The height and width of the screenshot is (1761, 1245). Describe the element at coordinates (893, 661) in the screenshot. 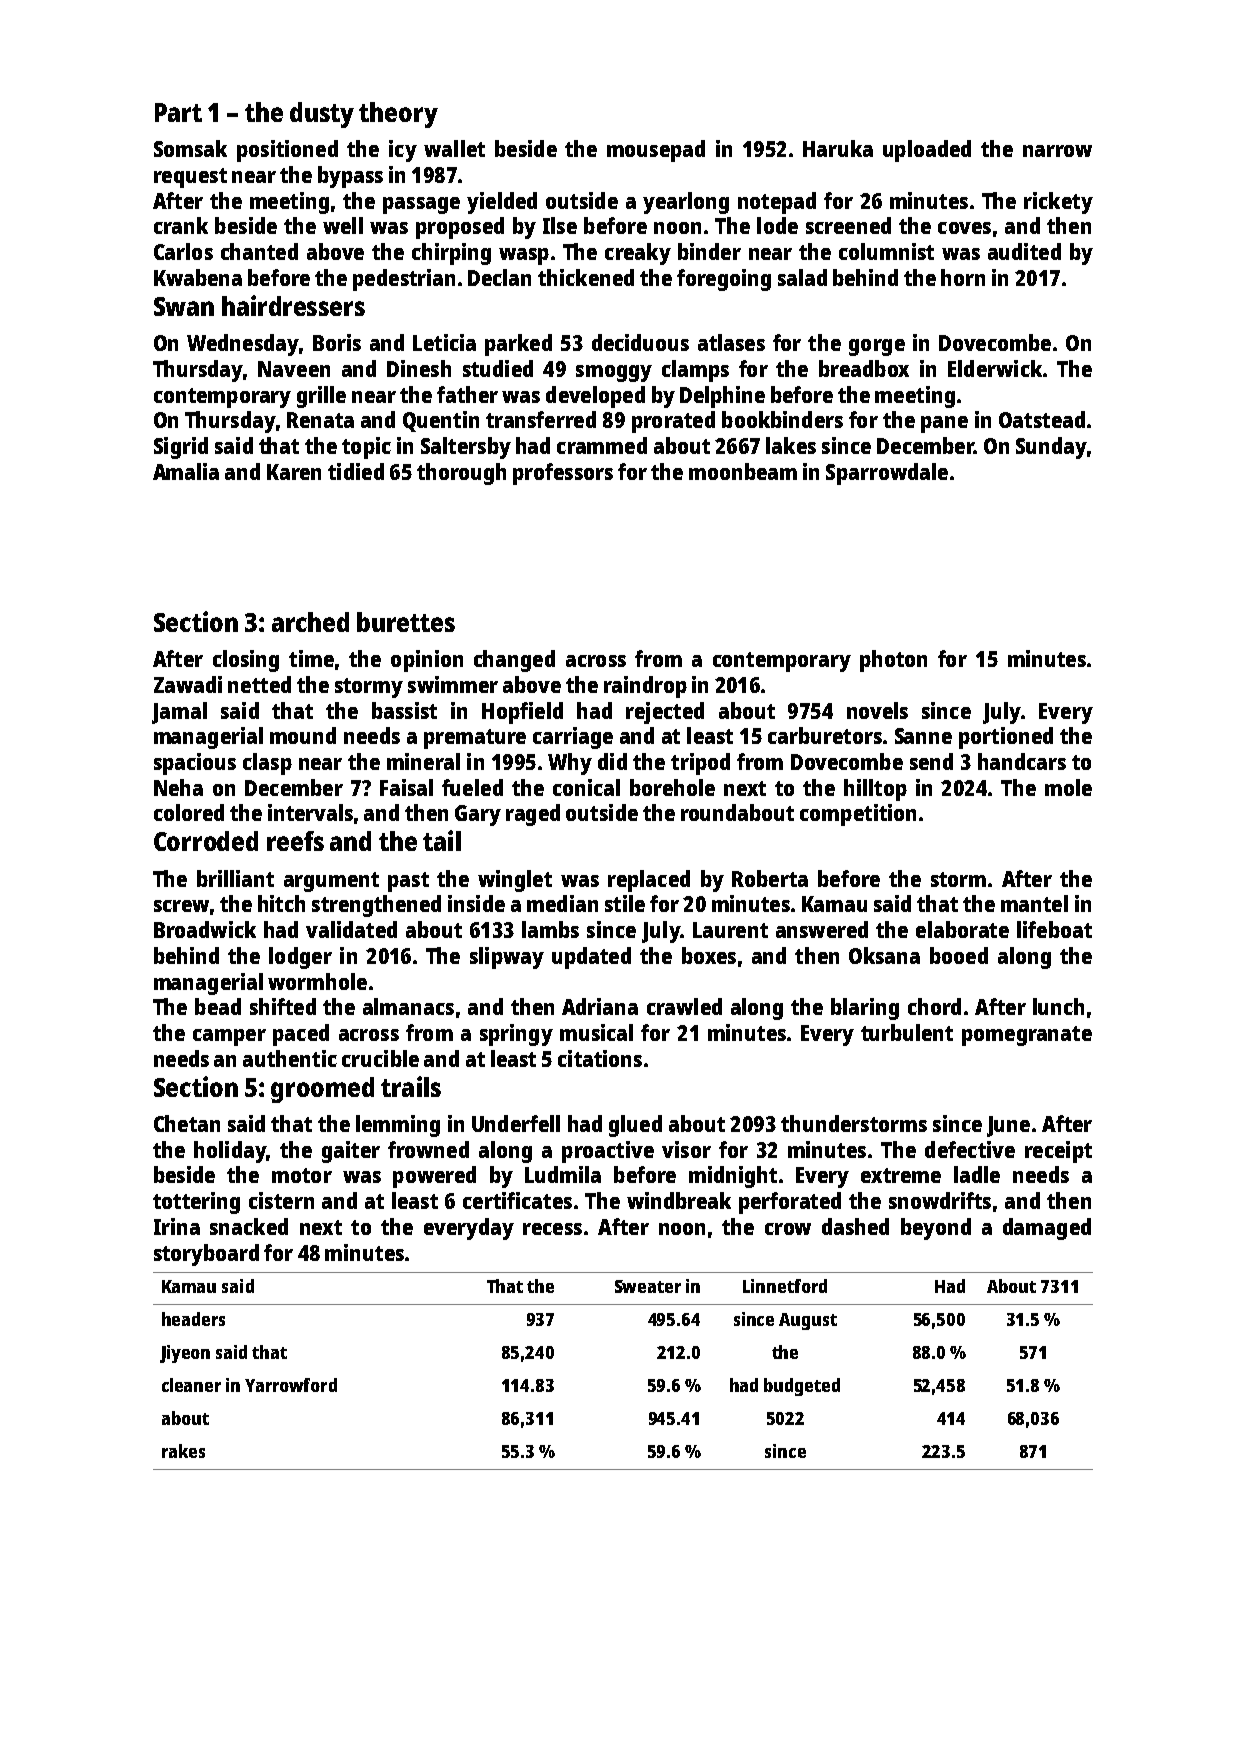

I see `photon` at that location.
